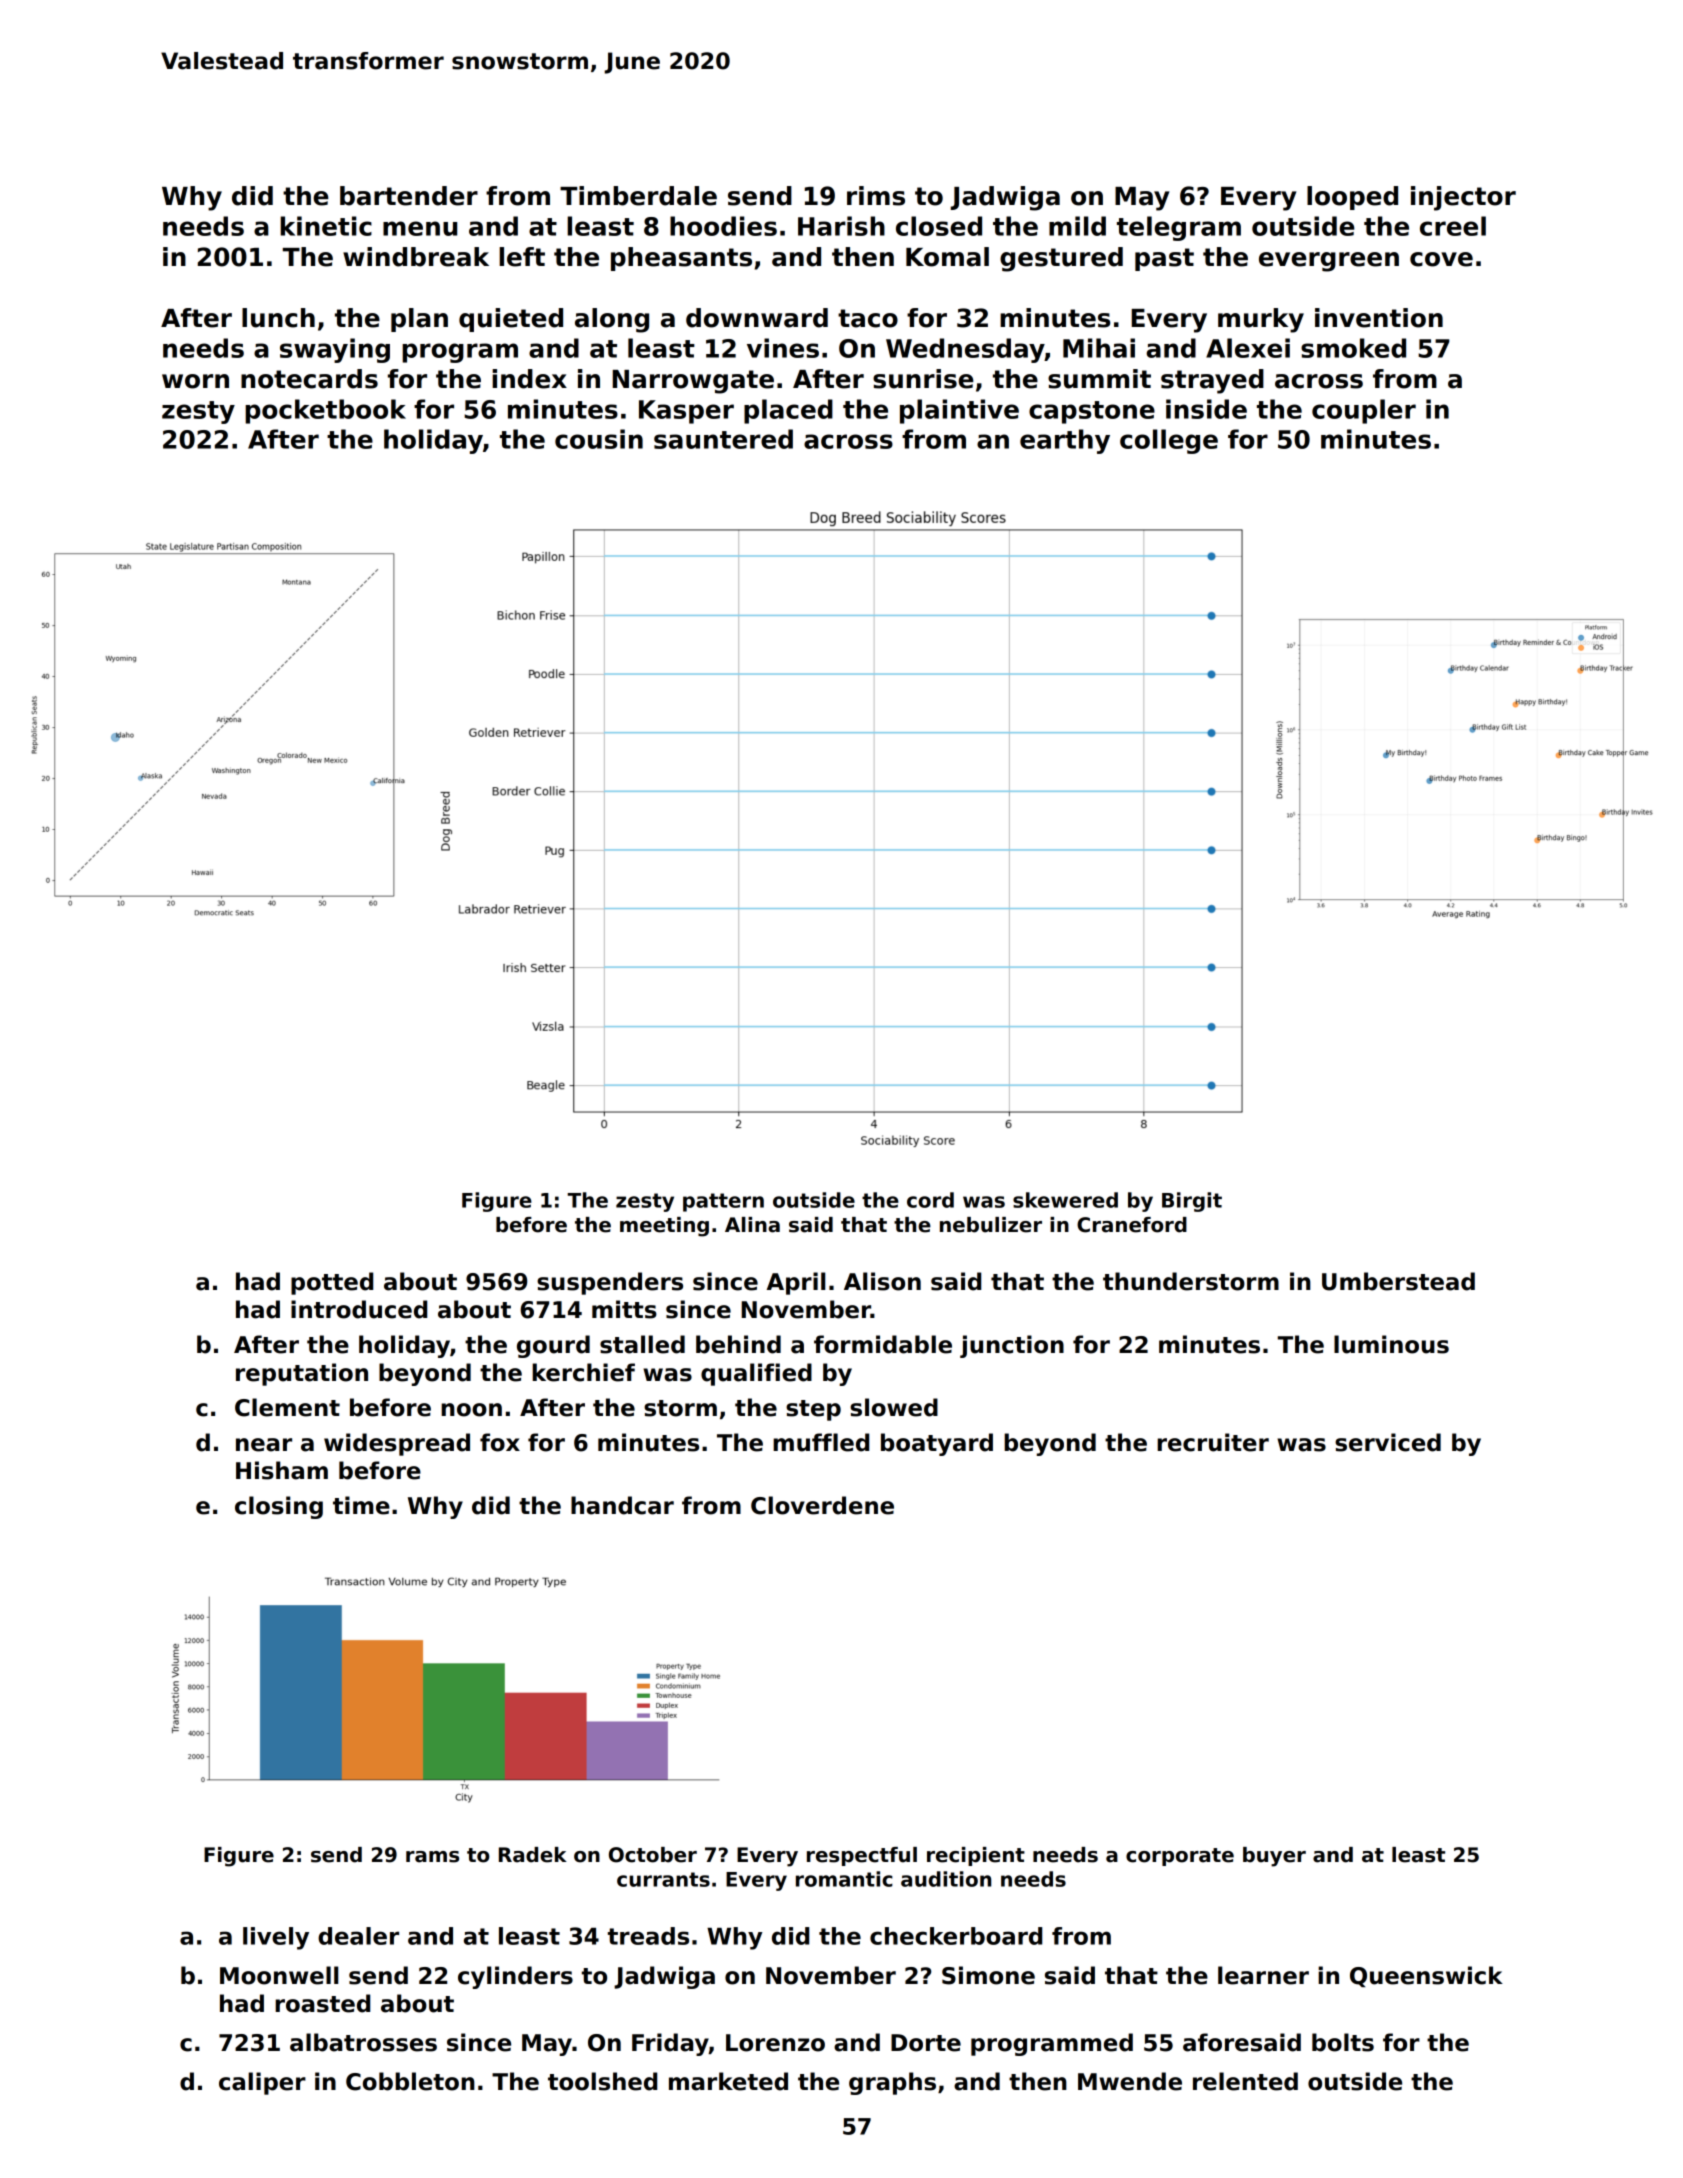 This screenshot has width=1683, height=2178. I want to click on sauntered, so click(723, 439).
